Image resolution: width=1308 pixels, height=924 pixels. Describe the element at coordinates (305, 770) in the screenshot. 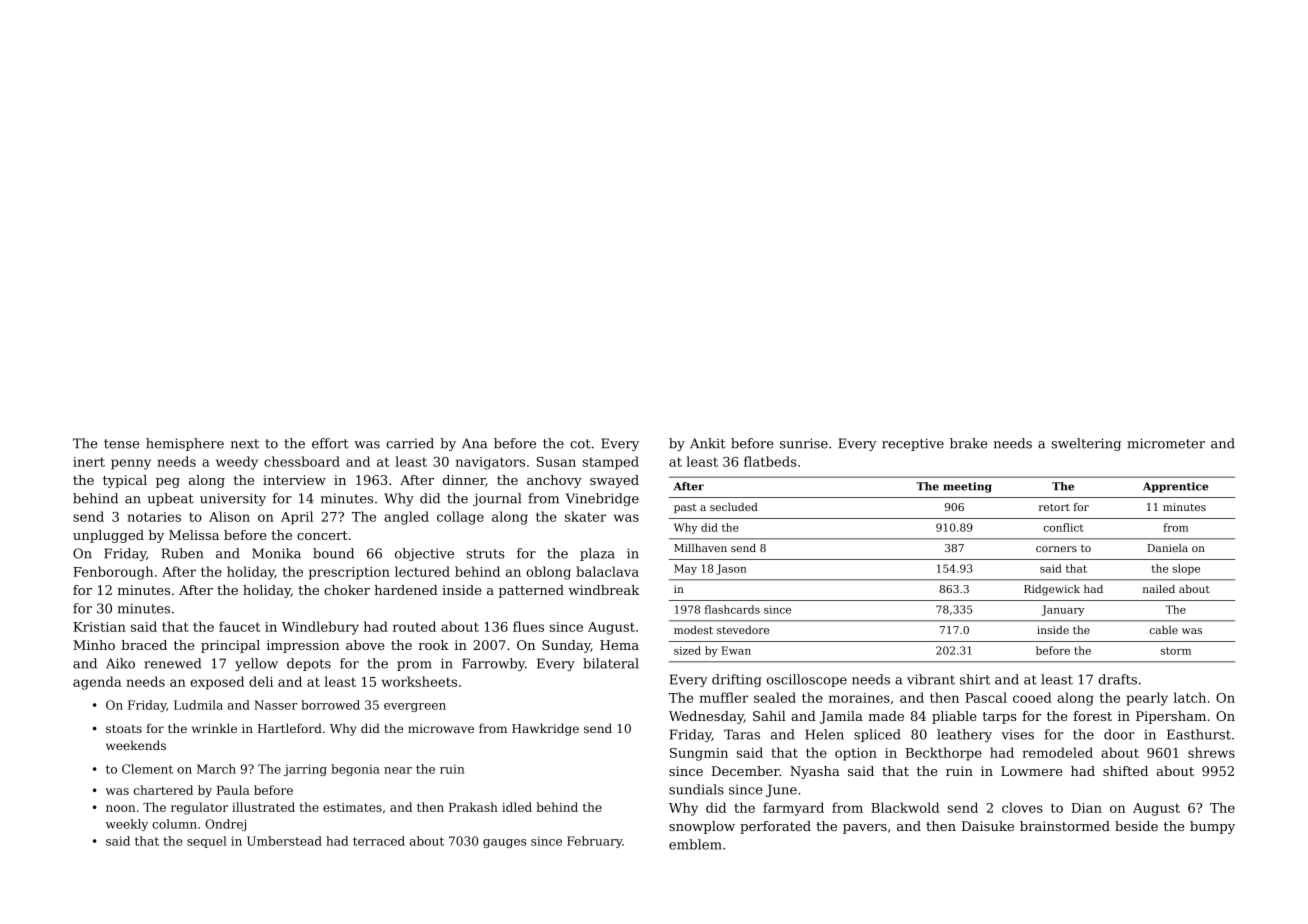

I see `jarring` at that location.
